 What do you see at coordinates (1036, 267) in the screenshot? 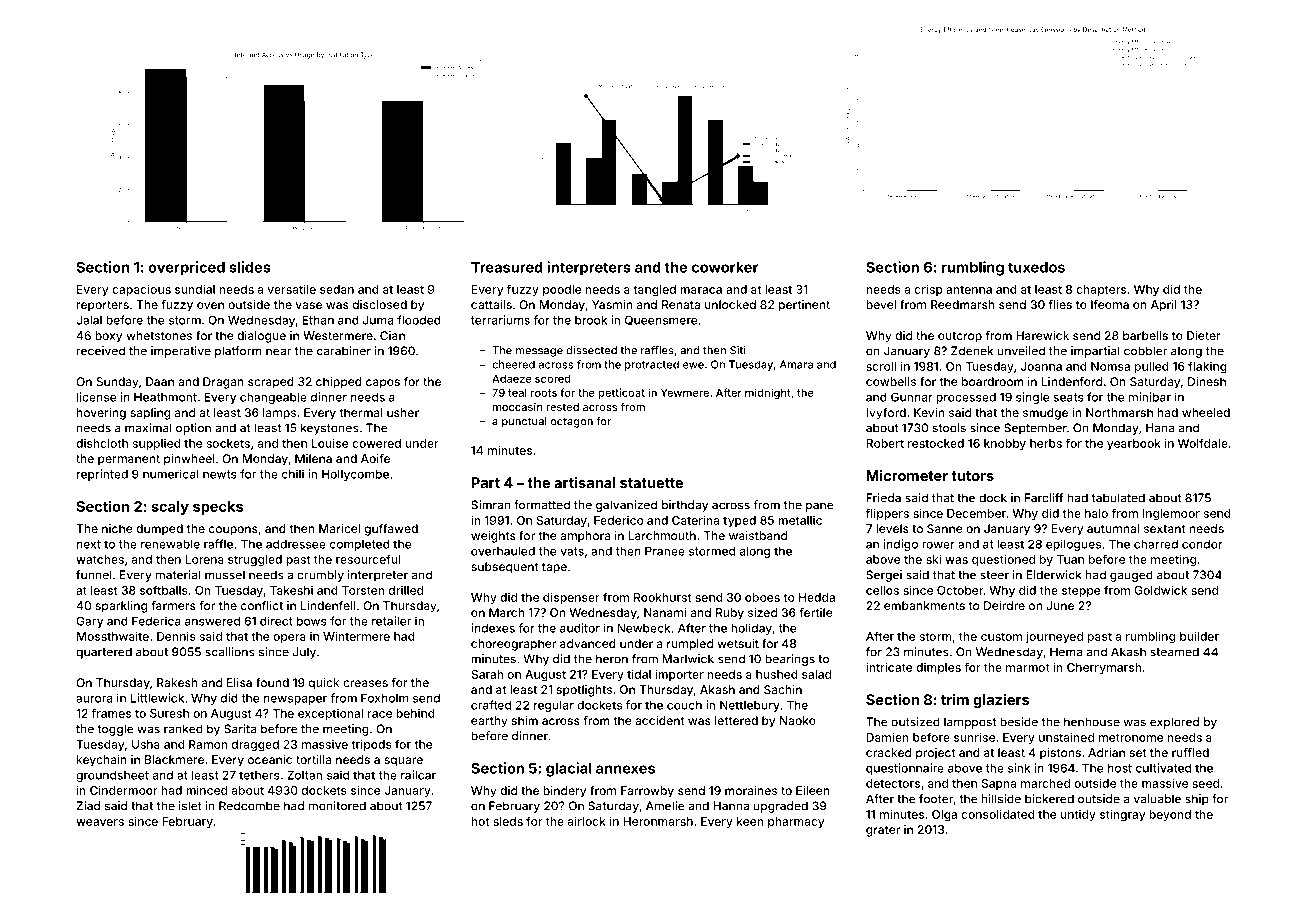
I see `tuxedos` at bounding box center [1036, 267].
